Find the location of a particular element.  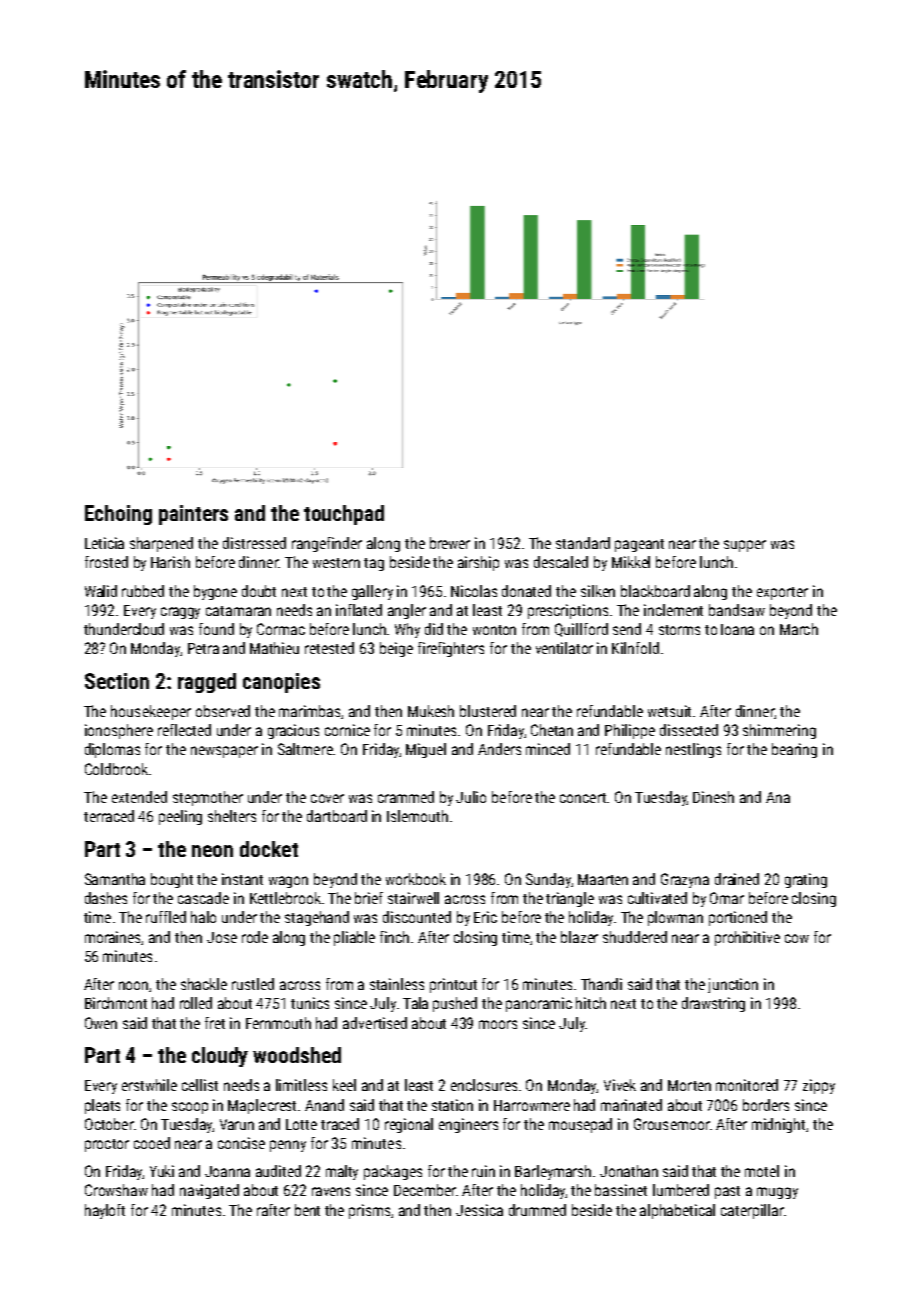

terraced is located at coordinates (109, 816).
